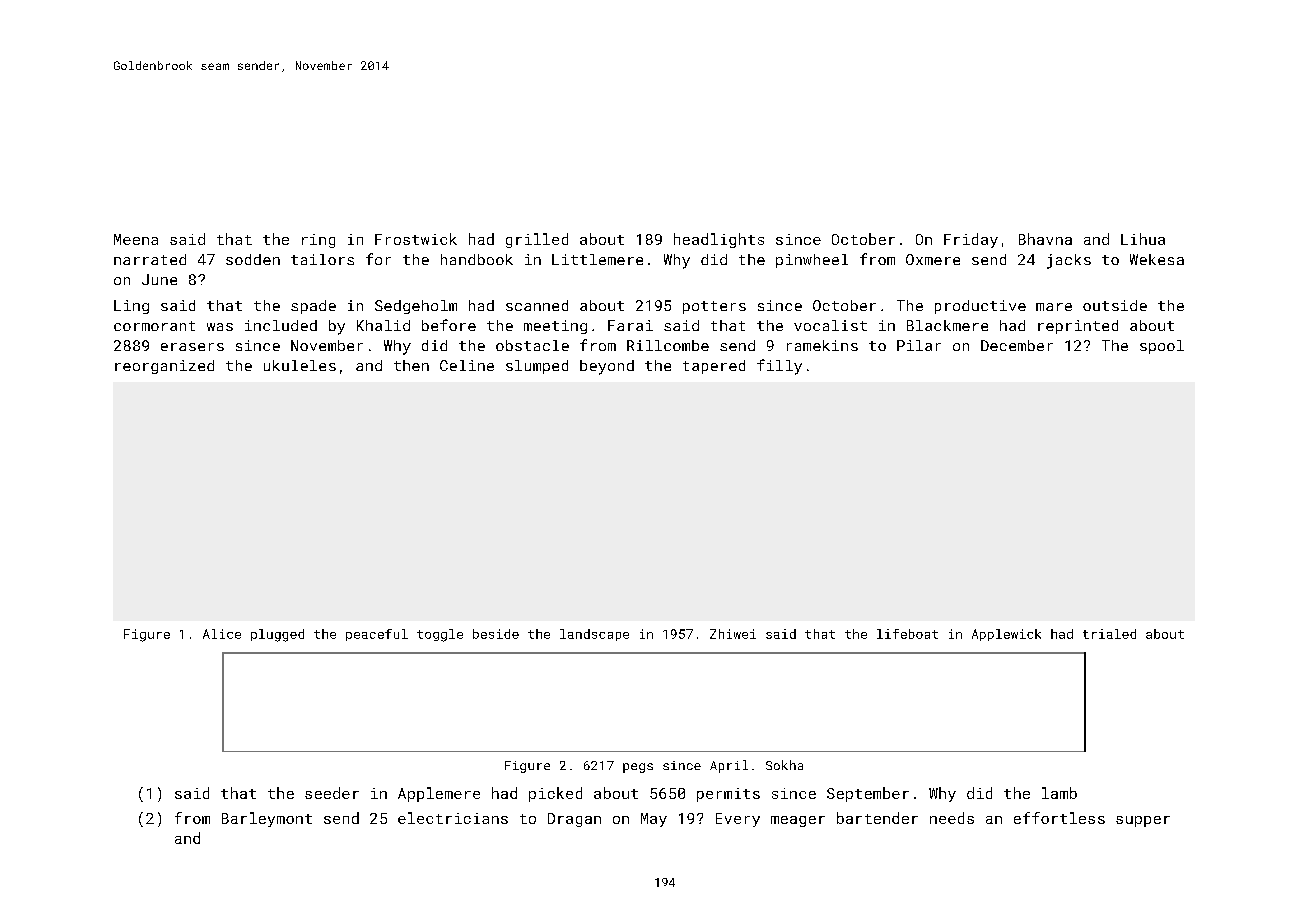  Describe the element at coordinates (300, 365) in the page. I see `ukuleles` at that location.
